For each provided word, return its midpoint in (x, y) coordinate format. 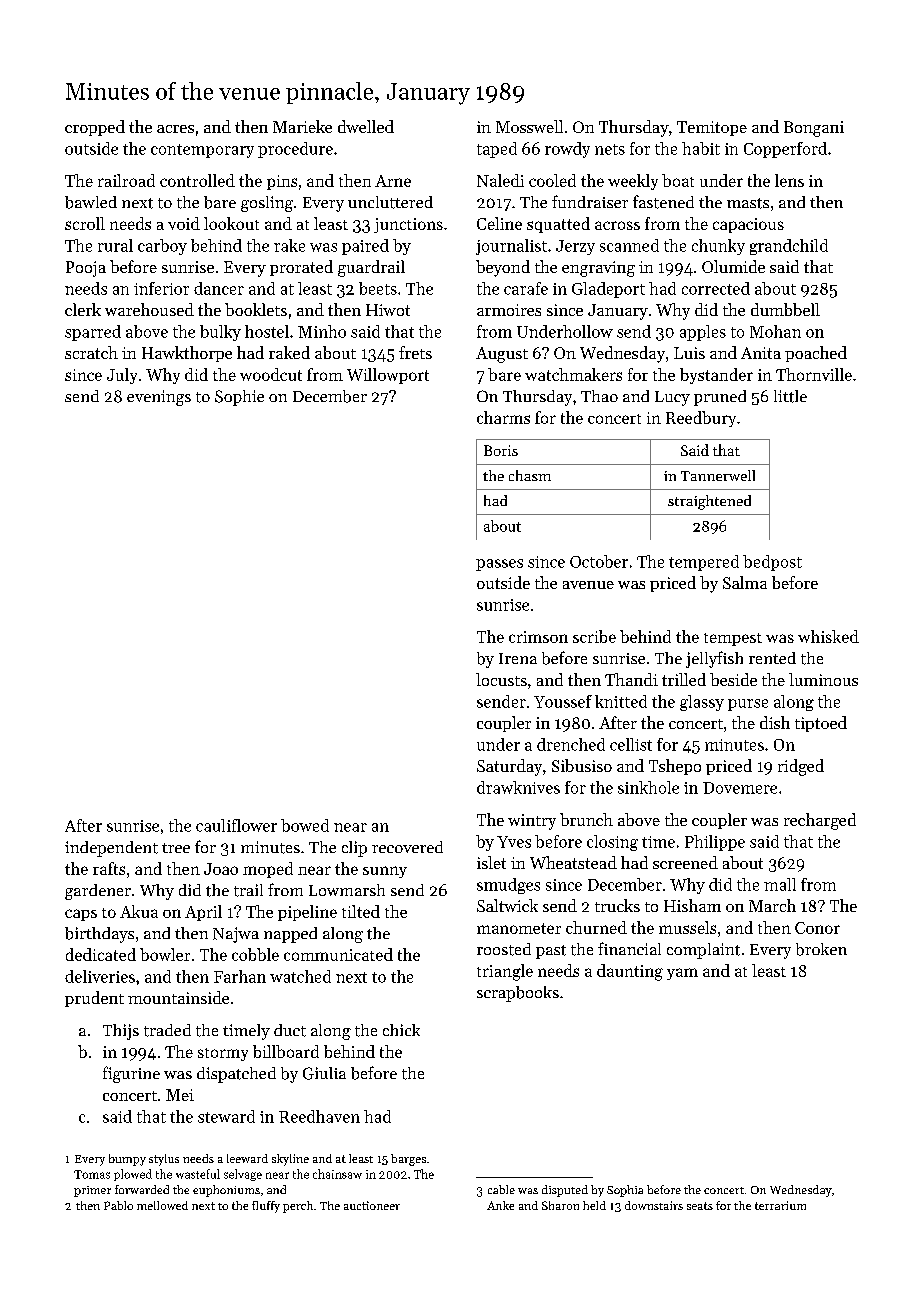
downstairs (654, 1205)
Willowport (388, 376)
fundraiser (590, 201)
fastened (663, 202)
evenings (159, 398)
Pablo (118, 1205)
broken (821, 949)
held (594, 1205)
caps (81, 915)
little (790, 396)
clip (354, 849)
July (122, 376)
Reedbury (701, 419)
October (599, 561)
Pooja (86, 269)
